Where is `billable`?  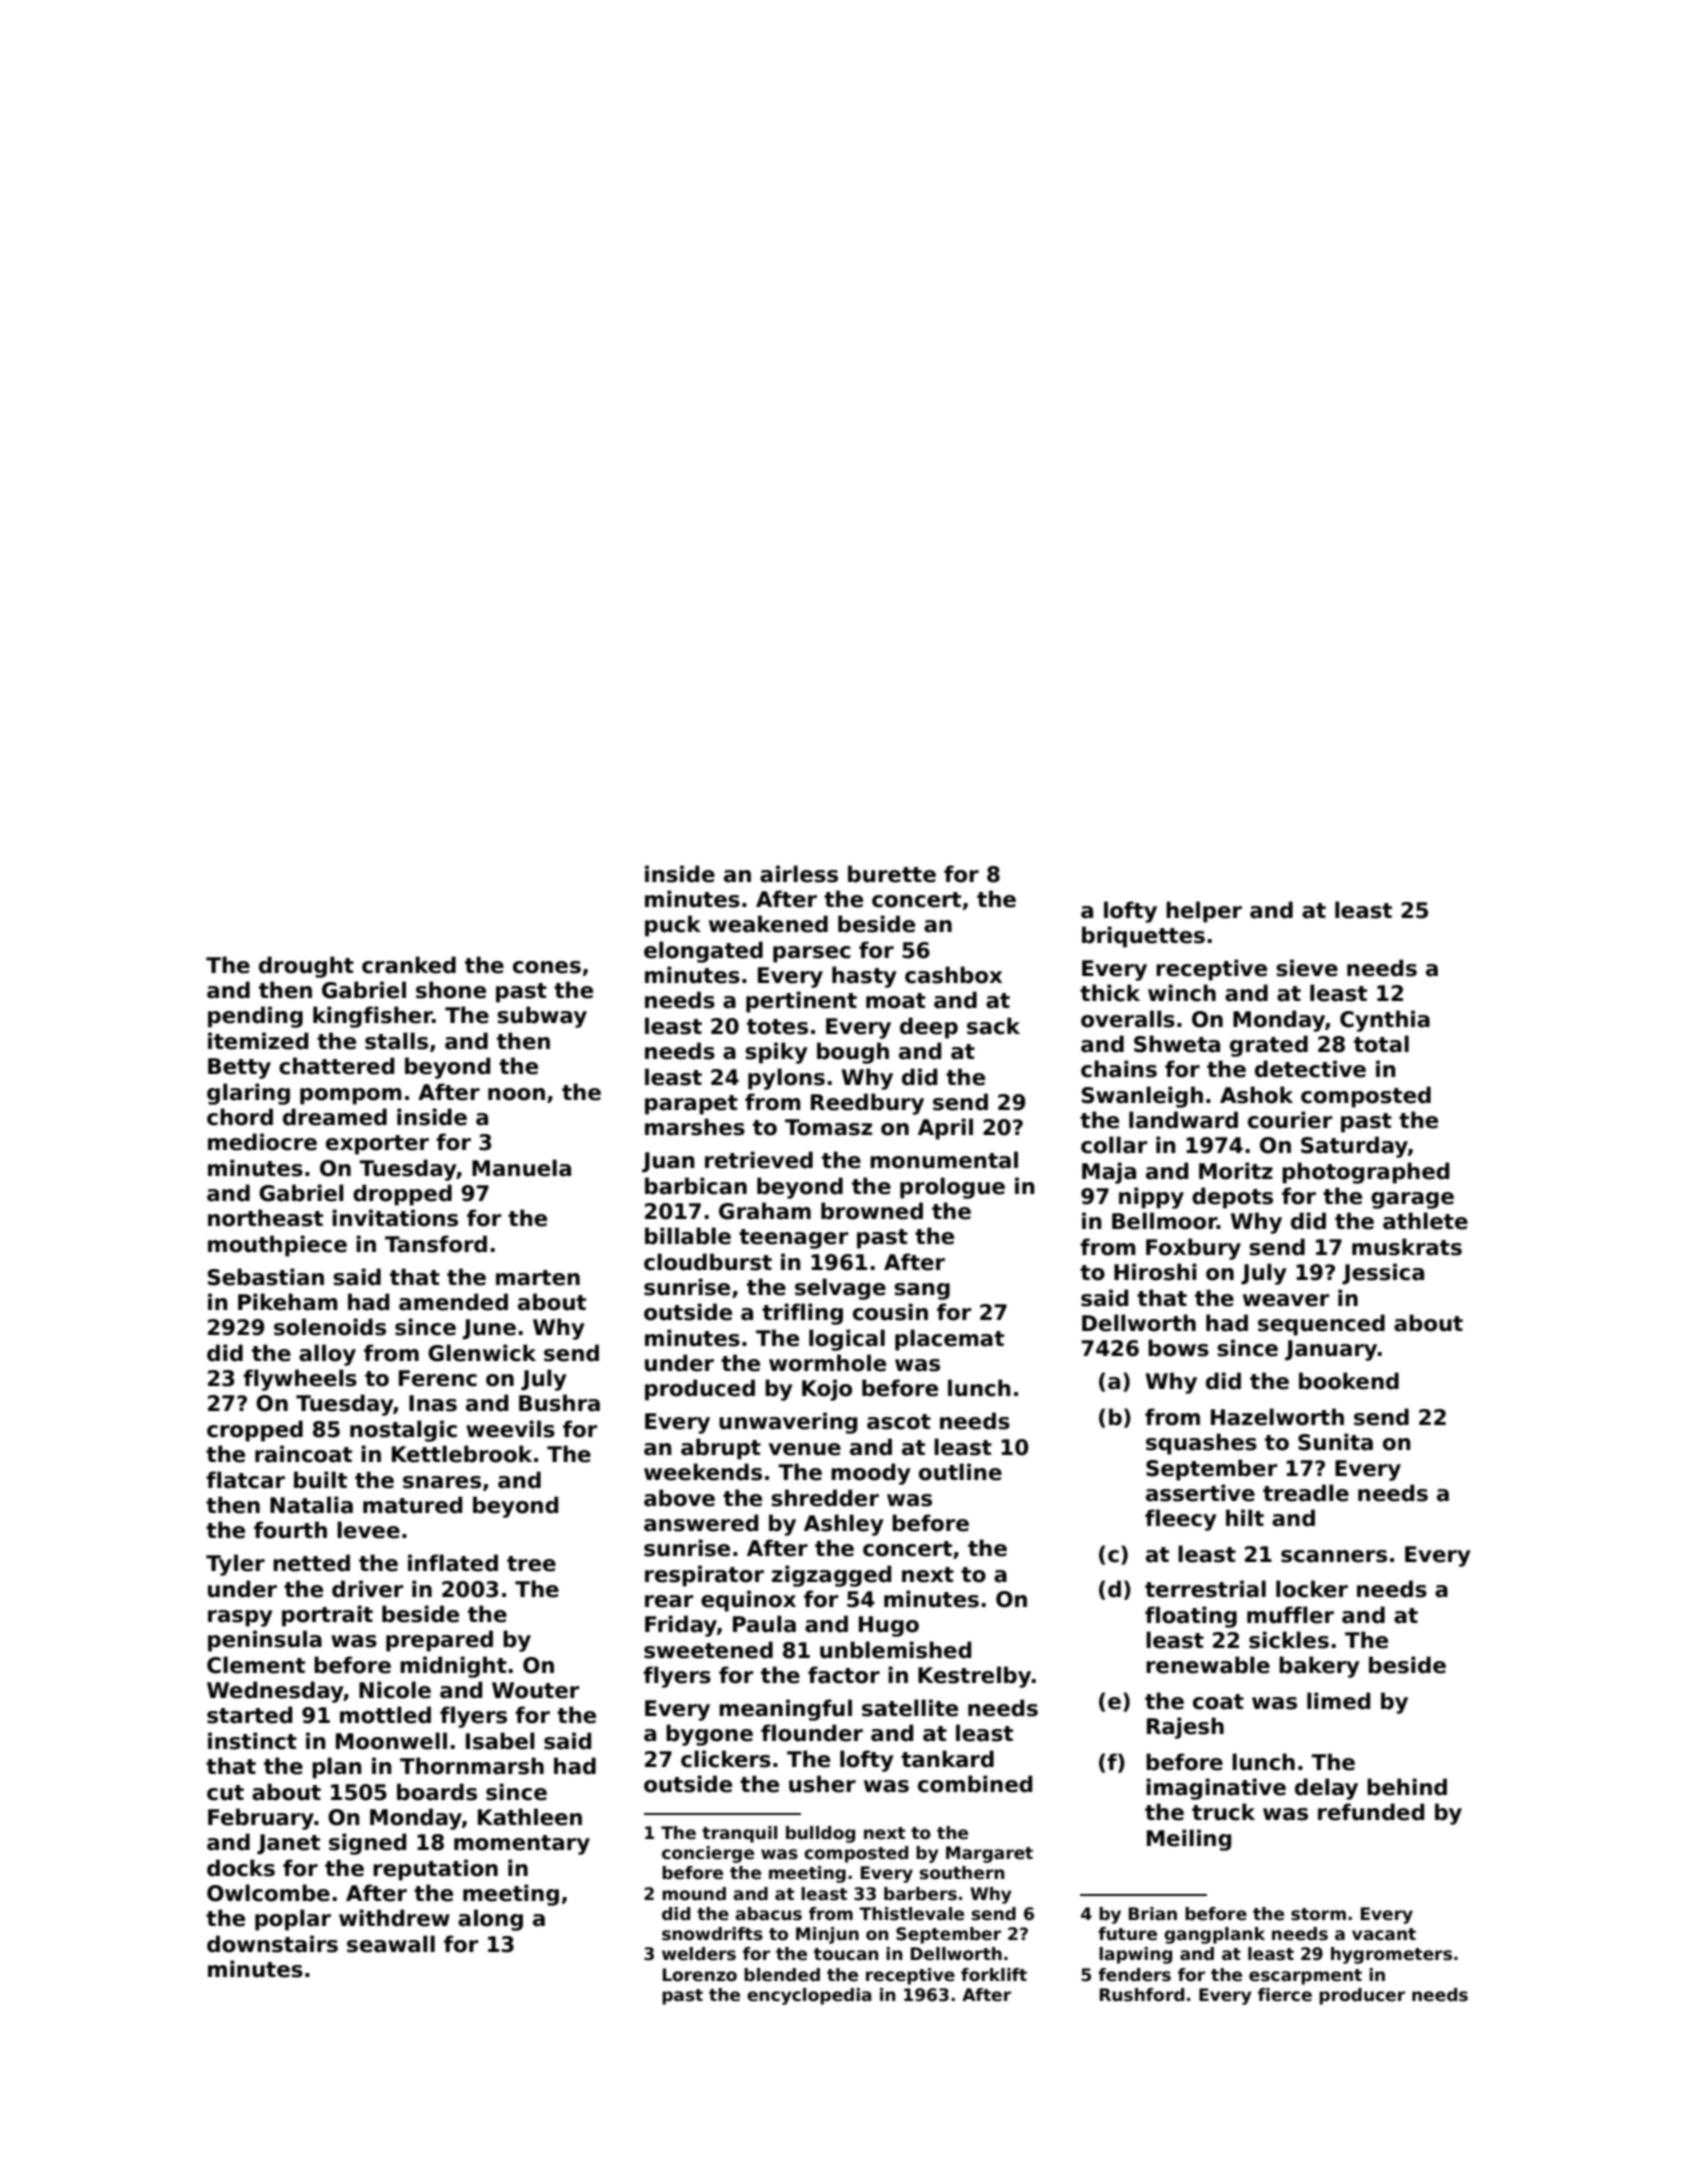
billable is located at coordinates (688, 1236).
